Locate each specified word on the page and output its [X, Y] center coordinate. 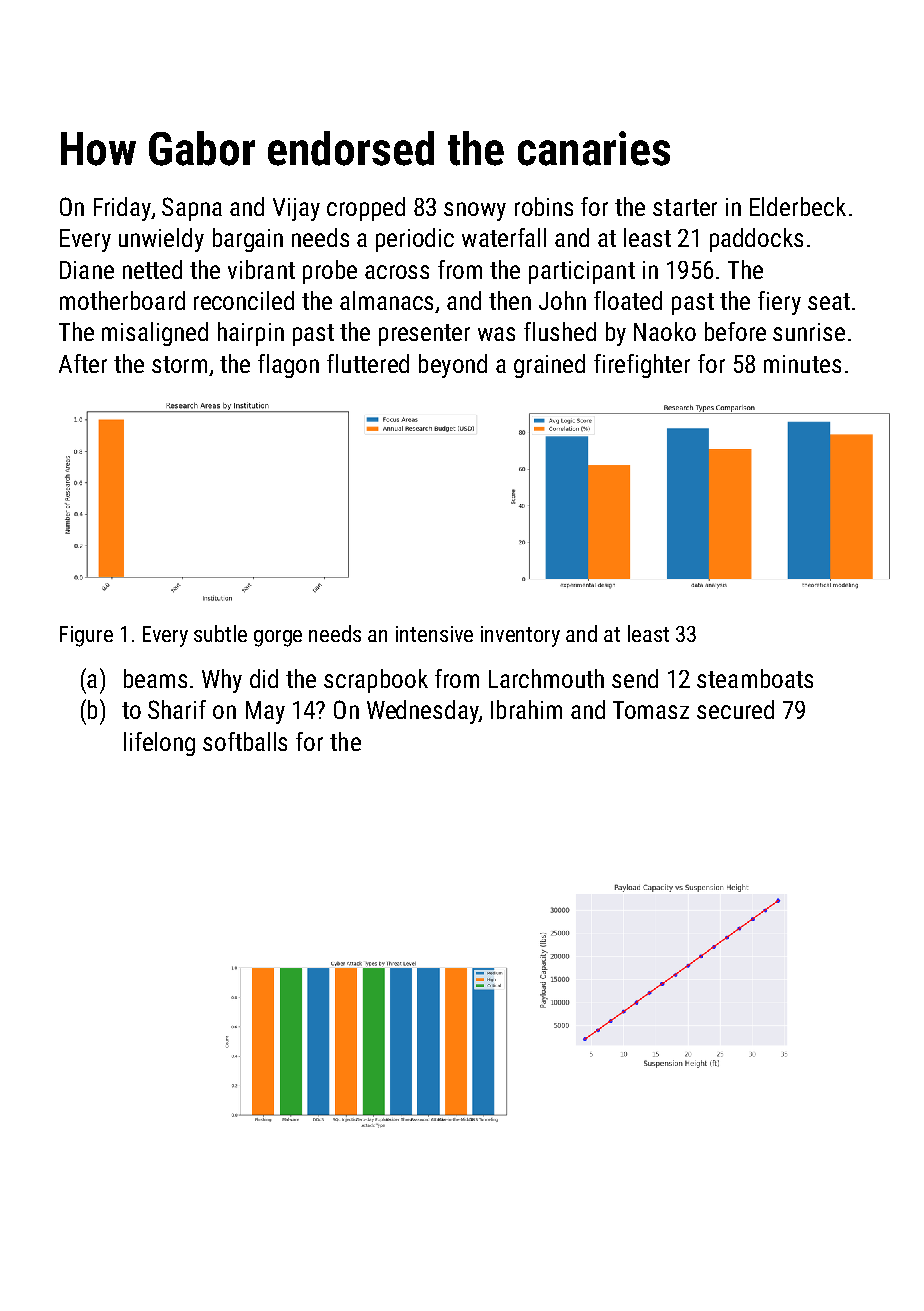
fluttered [368, 363]
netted [152, 269]
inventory [520, 636]
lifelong [159, 744]
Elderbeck [798, 206]
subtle [220, 633]
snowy [475, 211]
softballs [245, 741]
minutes [802, 364]
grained [549, 366]
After [83, 363]
